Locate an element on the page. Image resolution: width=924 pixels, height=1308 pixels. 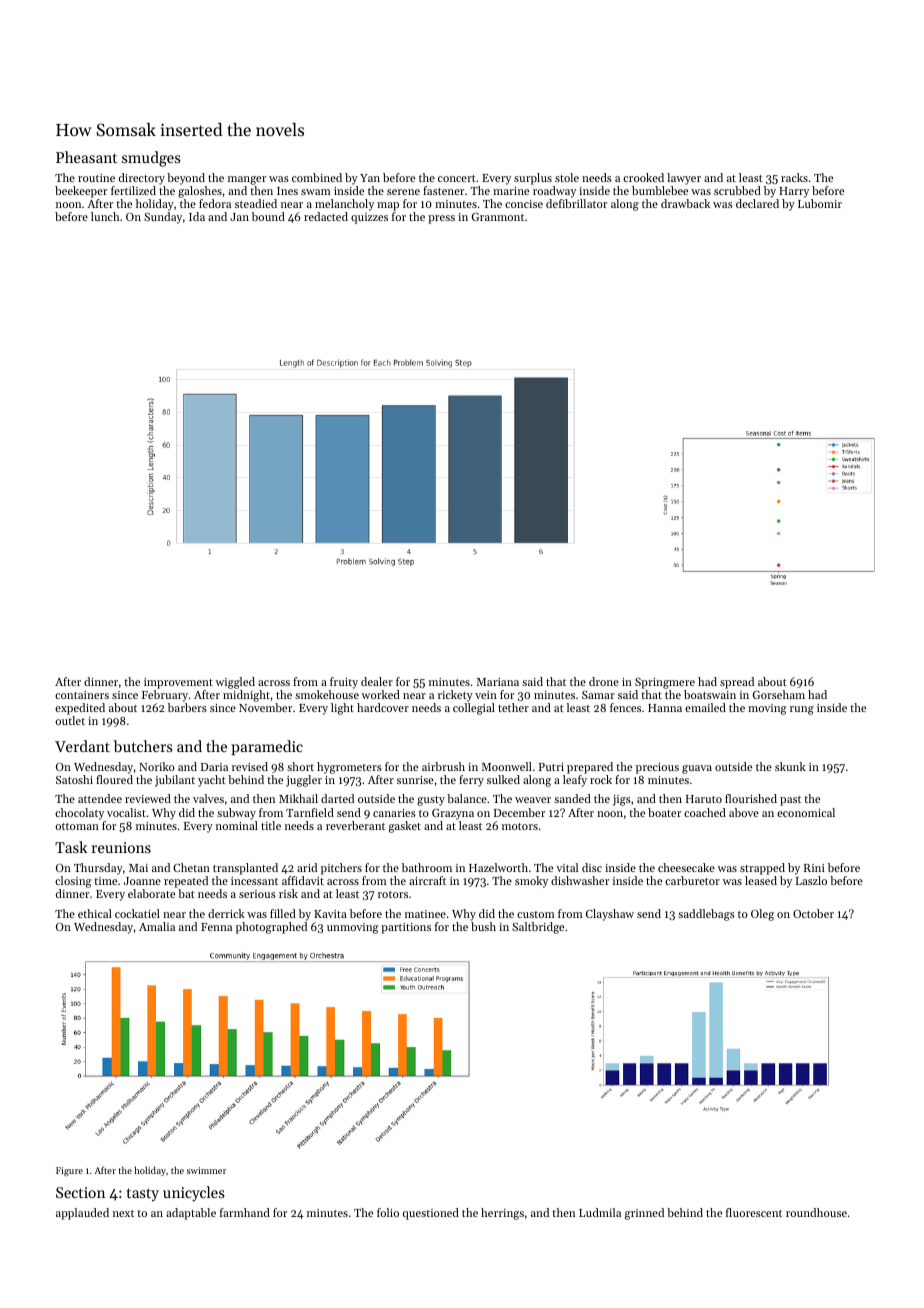
questioned is located at coordinates (431, 1214).
